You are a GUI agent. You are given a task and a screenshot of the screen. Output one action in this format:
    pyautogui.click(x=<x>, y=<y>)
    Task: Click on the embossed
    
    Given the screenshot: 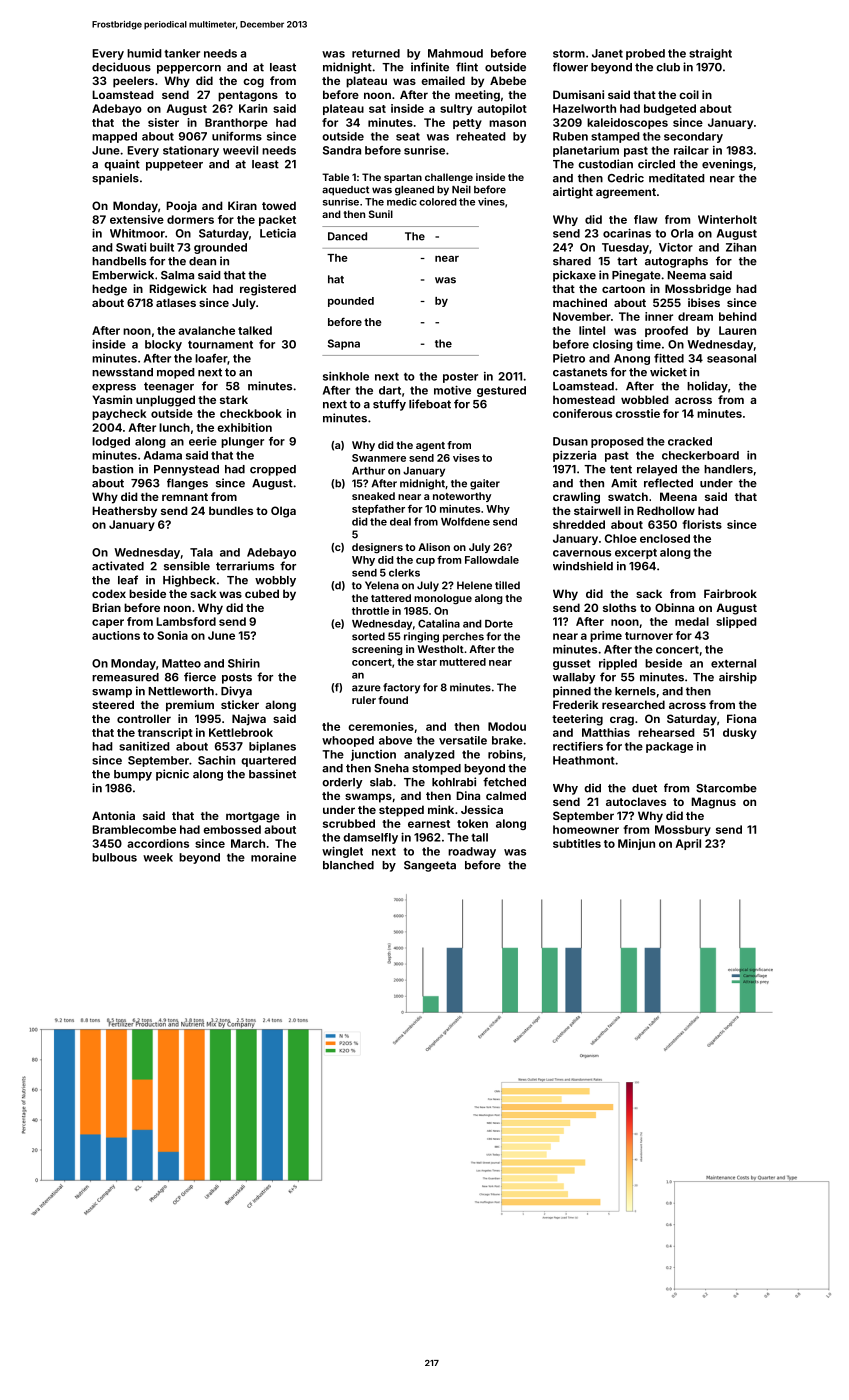 What is the action you would take?
    pyautogui.click(x=232, y=829)
